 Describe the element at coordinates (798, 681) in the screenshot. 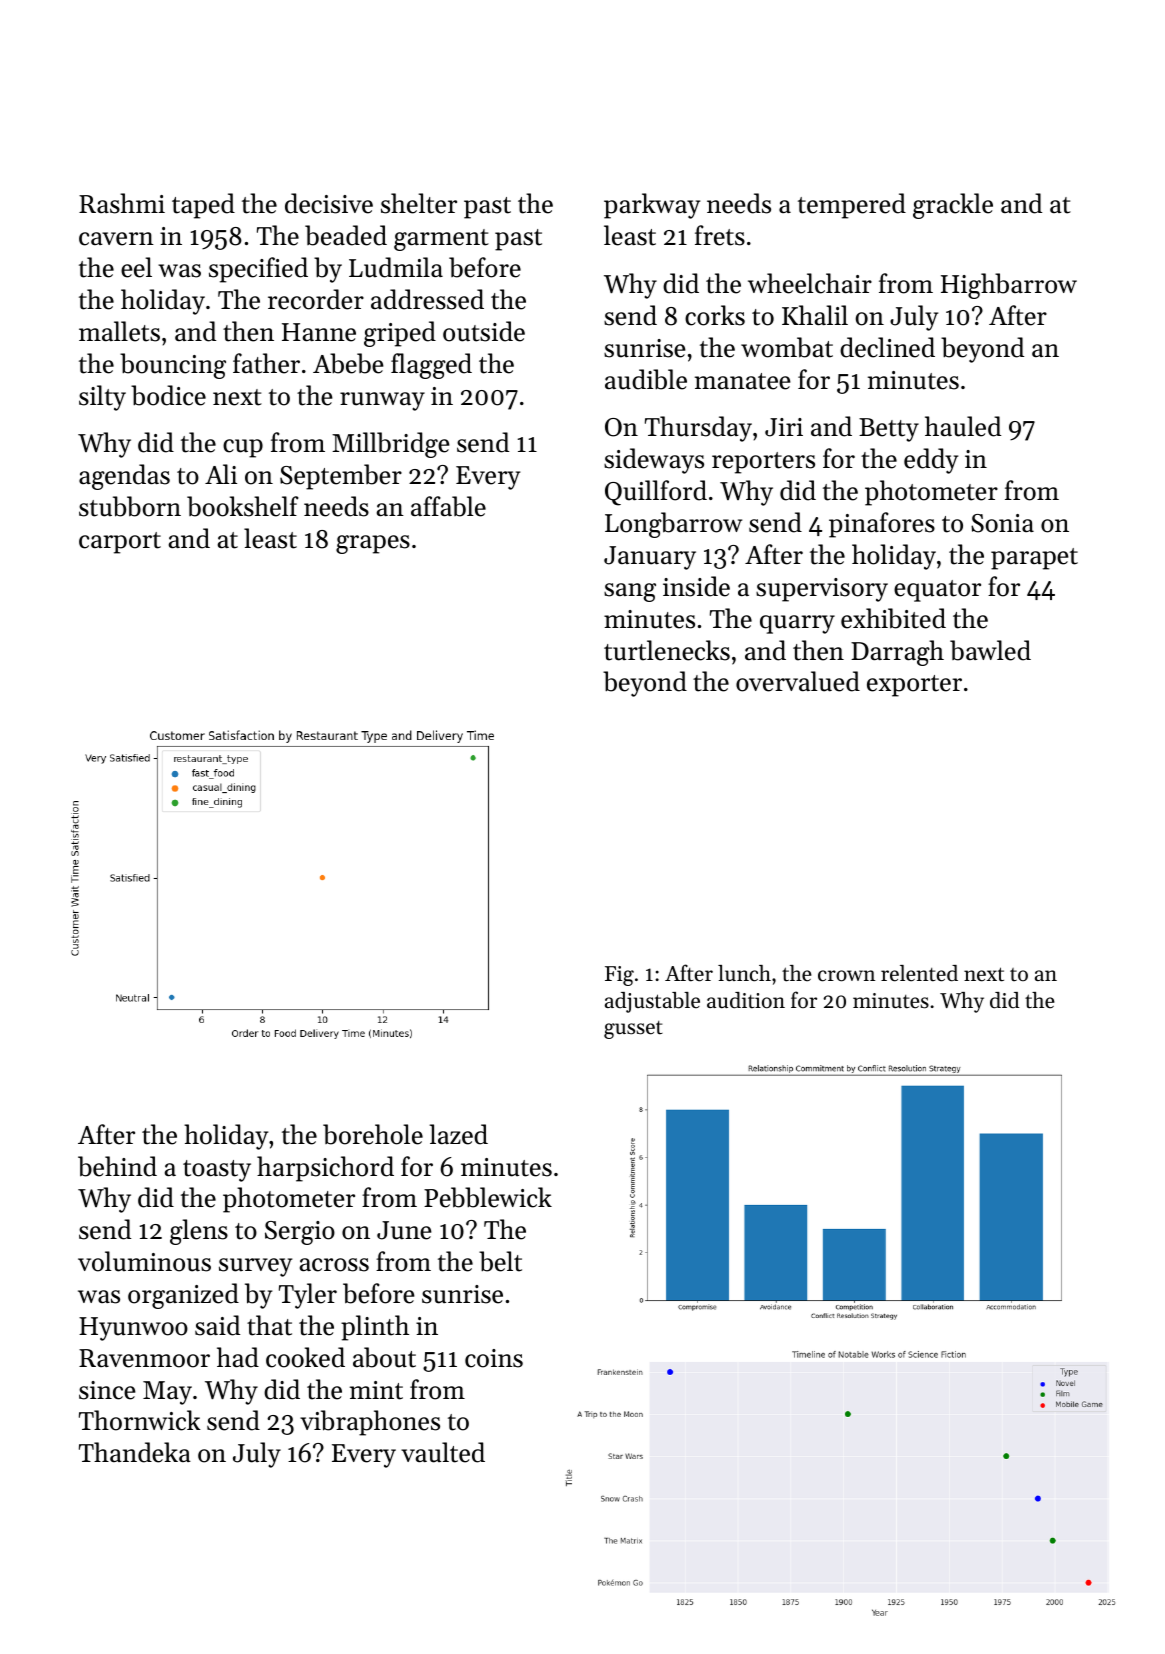

I see `overvalued` at that location.
